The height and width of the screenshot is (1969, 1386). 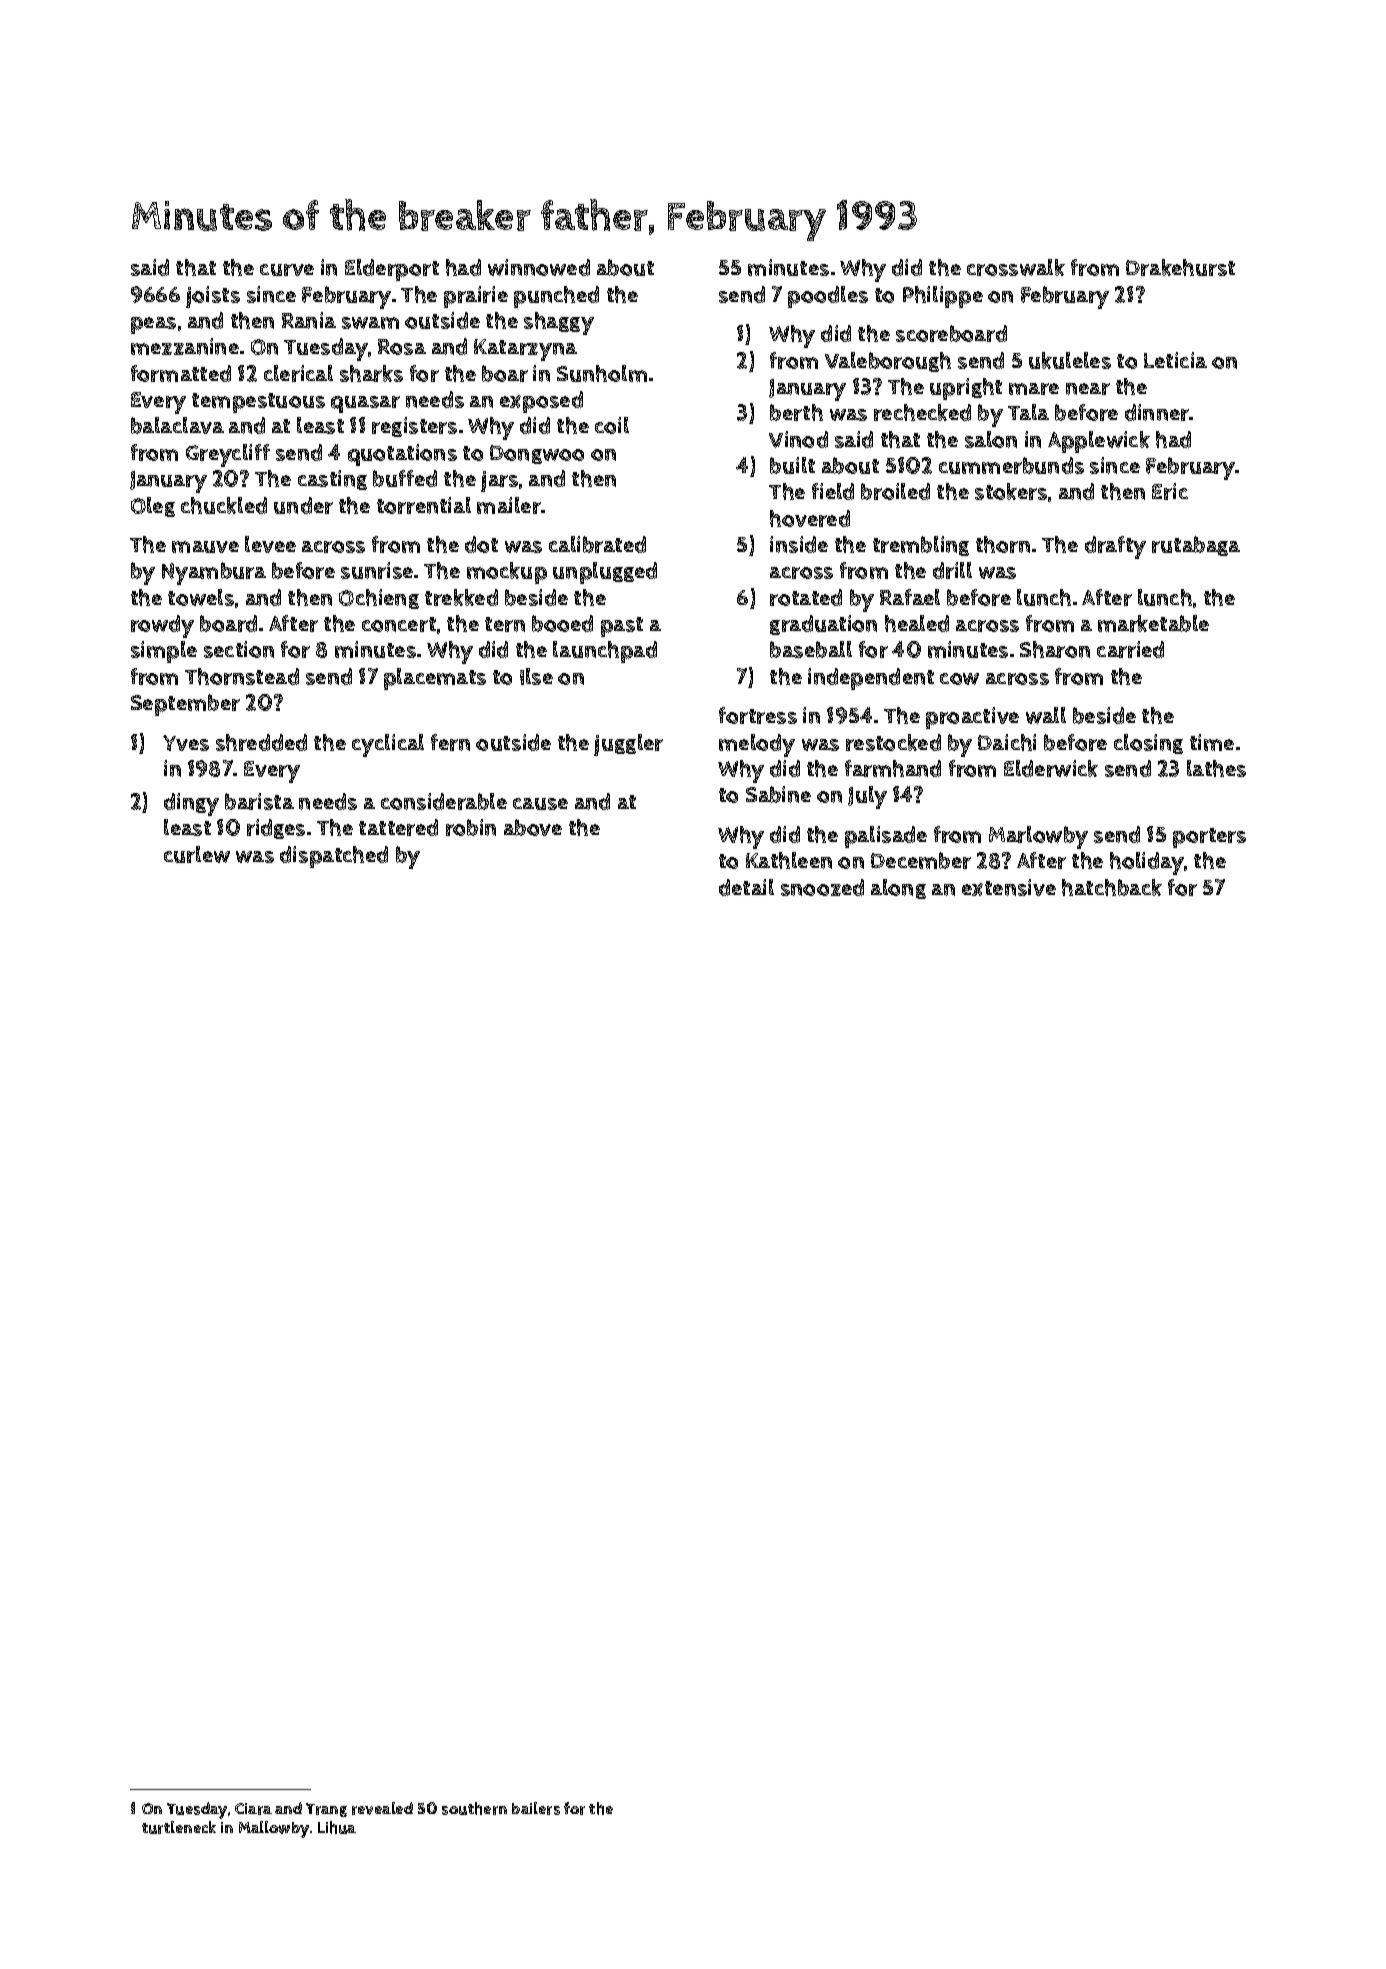 I want to click on crosswalk, so click(x=1016, y=267).
